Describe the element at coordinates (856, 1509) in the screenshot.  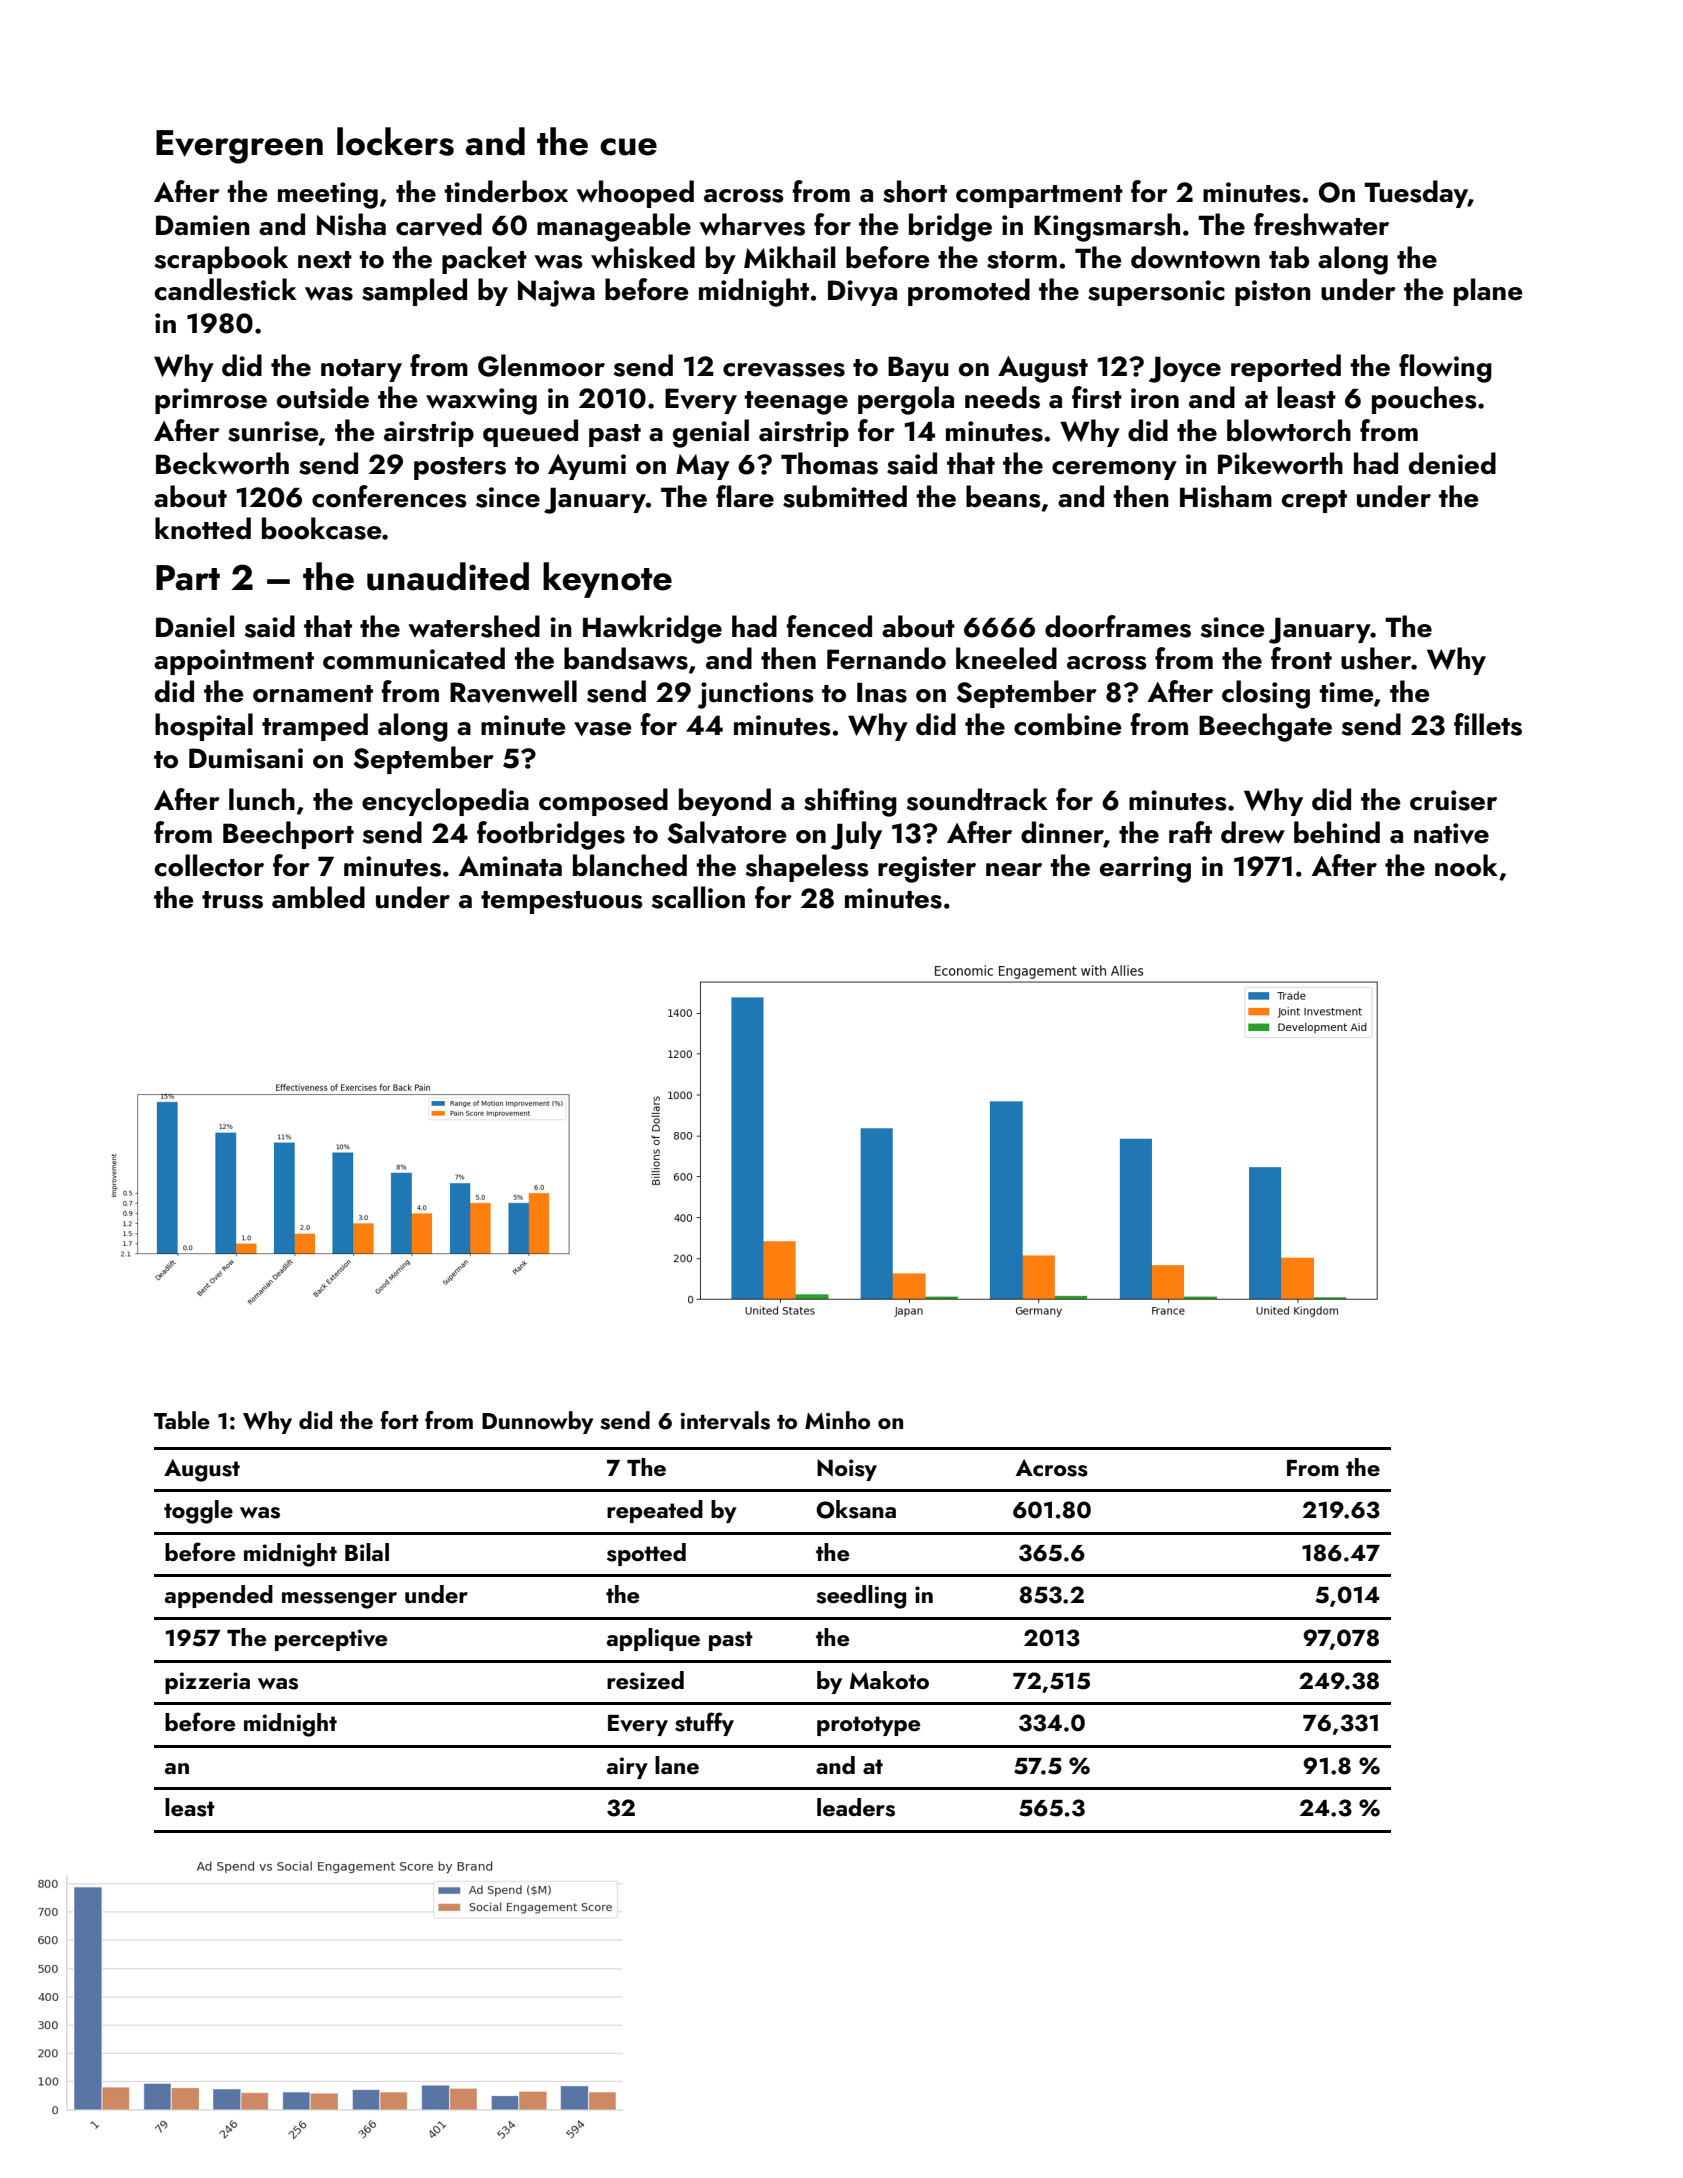
I see `Oksana` at that location.
